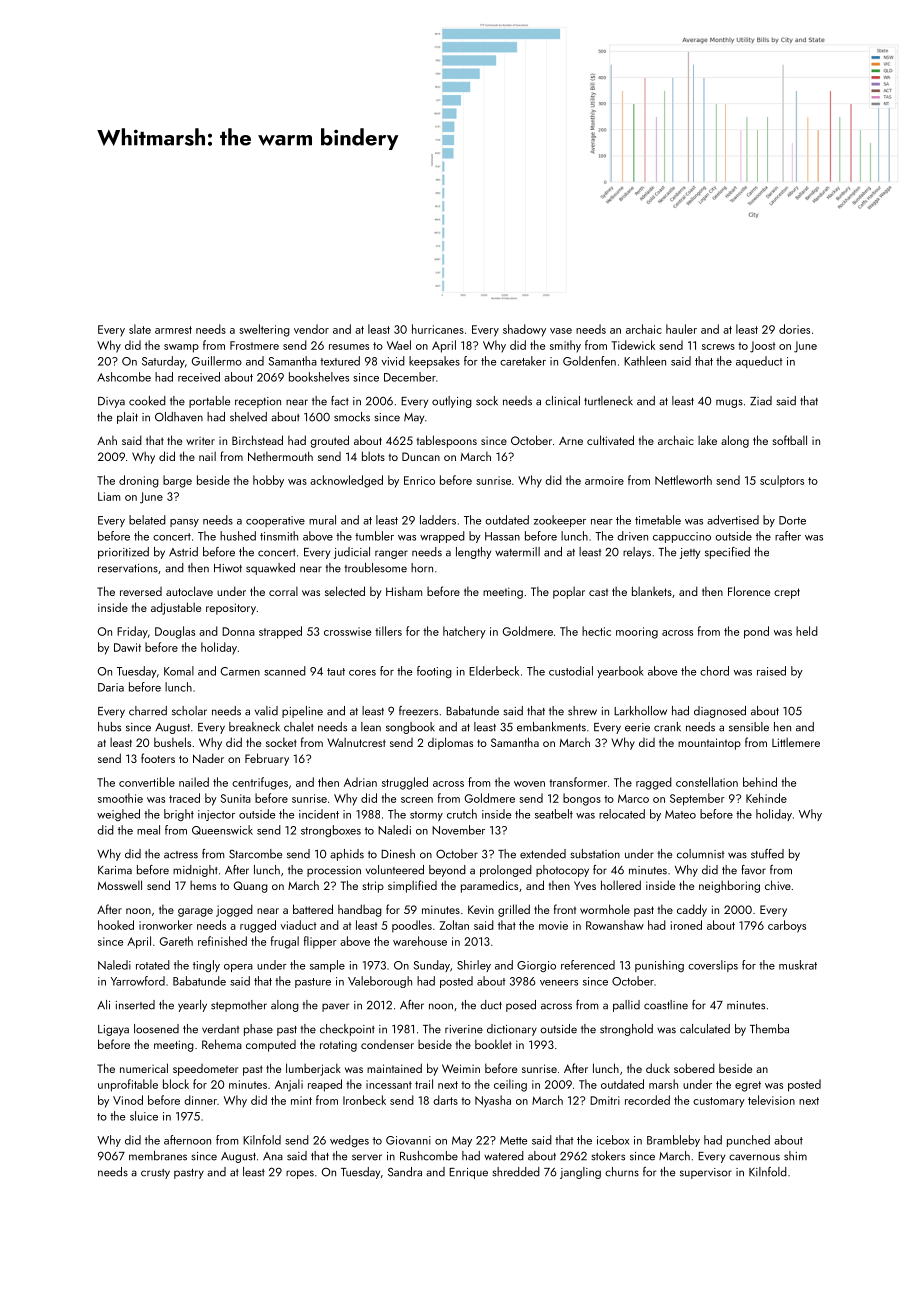 The height and width of the image is (1308, 924). I want to click on softball, so click(790, 440).
